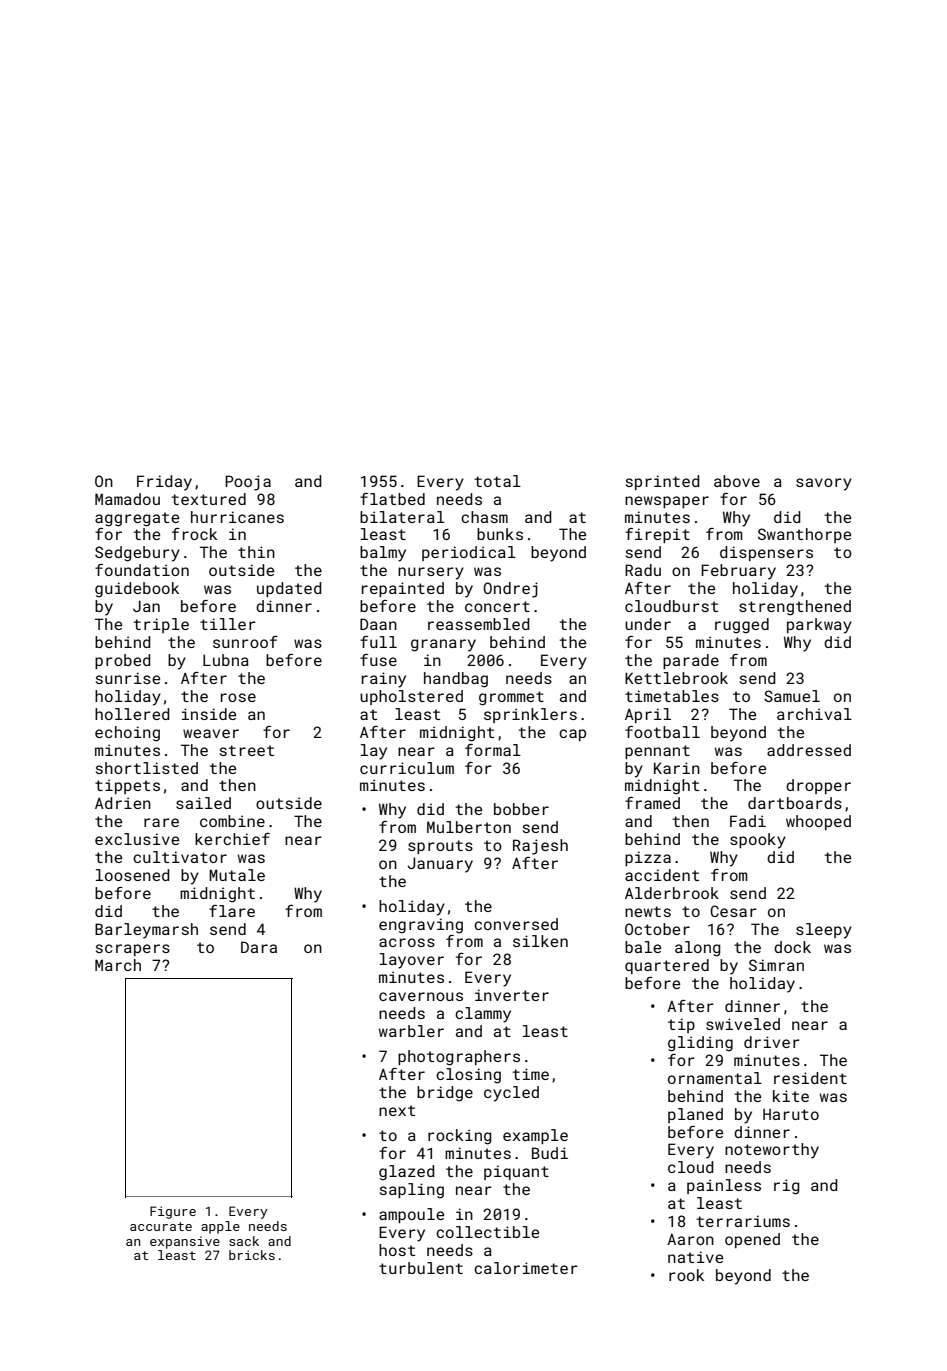 Image resolution: width=947 pixels, height=1371 pixels. What do you see at coordinates (248, 483) in the page?
I see `Pooja` at bounding box center [248, 483].
